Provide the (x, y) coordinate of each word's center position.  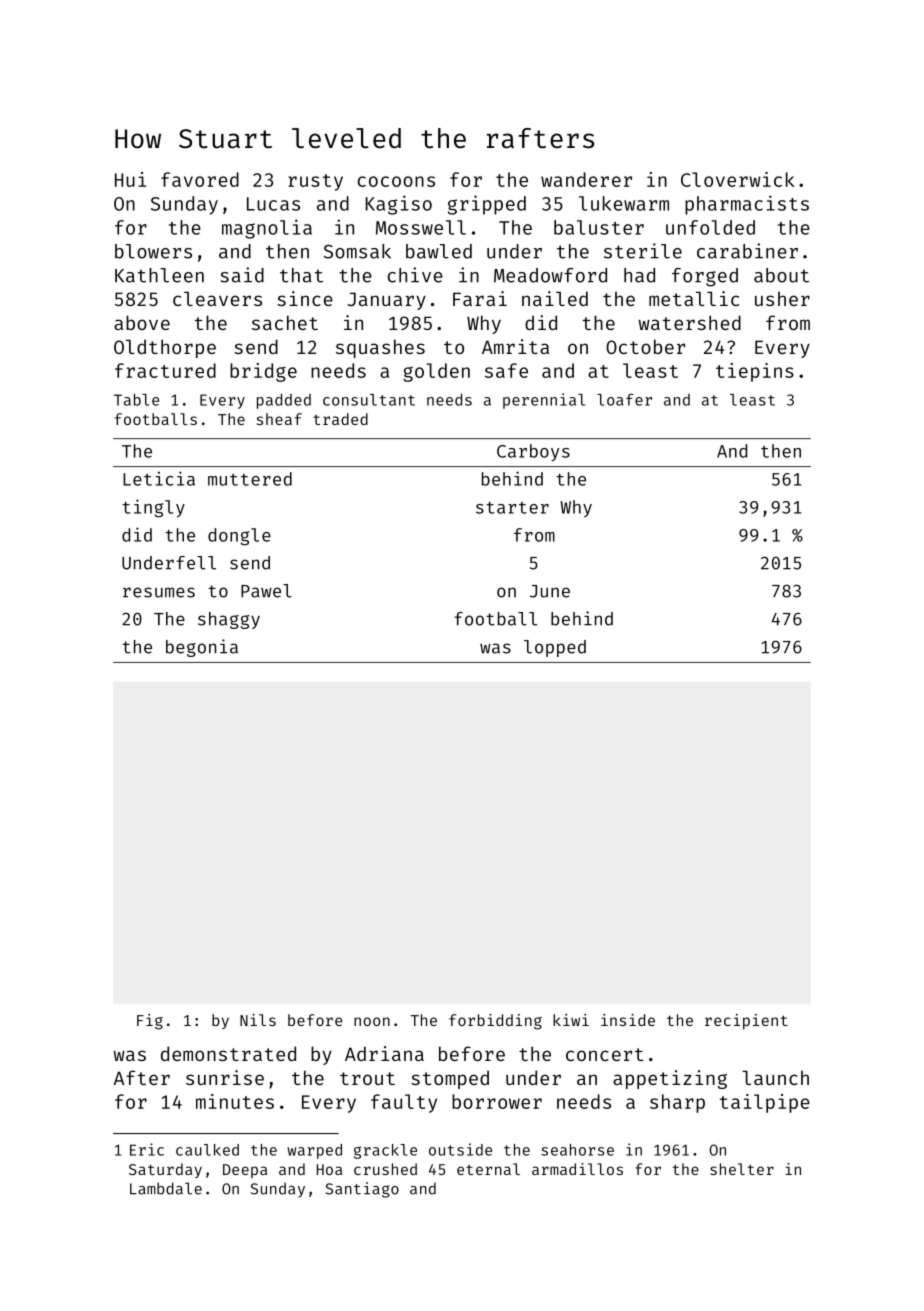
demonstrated (228, 1053)
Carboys (533, 452)
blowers (153, 251)
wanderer (586, 179)
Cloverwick (738, 179)
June (550, 591)
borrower (497, 1101)
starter (512, 508)
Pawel (266, 591)
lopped (555, 648)
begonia (202, 648)
